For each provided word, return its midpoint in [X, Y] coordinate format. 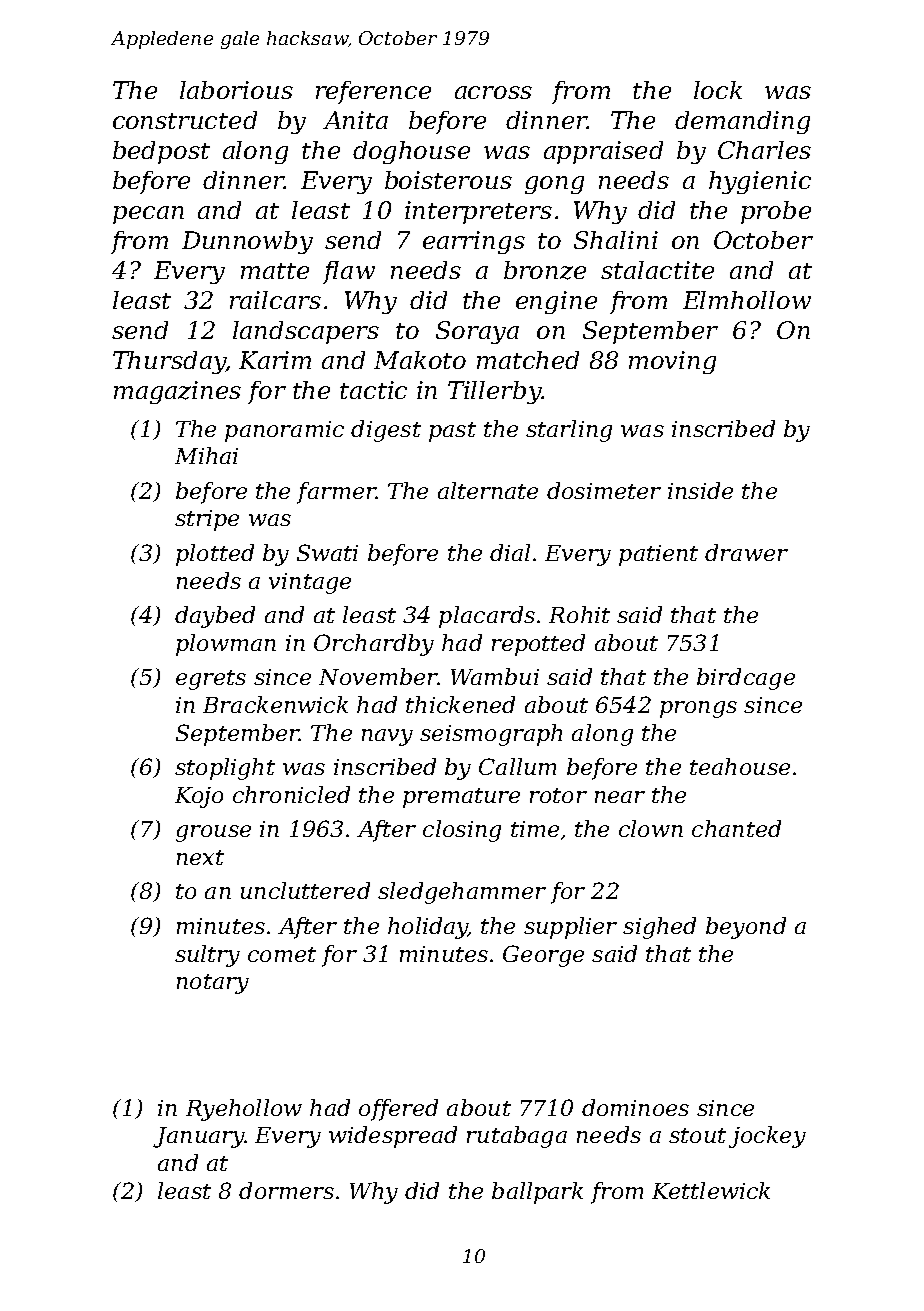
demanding [742, 122]
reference [373, 92]
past [452, 432]
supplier [570, 928]
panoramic [284, 431]
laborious [236, 90]
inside [700, 490]
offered [398, 1110]
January [198, 1137]
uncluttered [305, 890]
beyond [746, 928]
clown [651, 828]
